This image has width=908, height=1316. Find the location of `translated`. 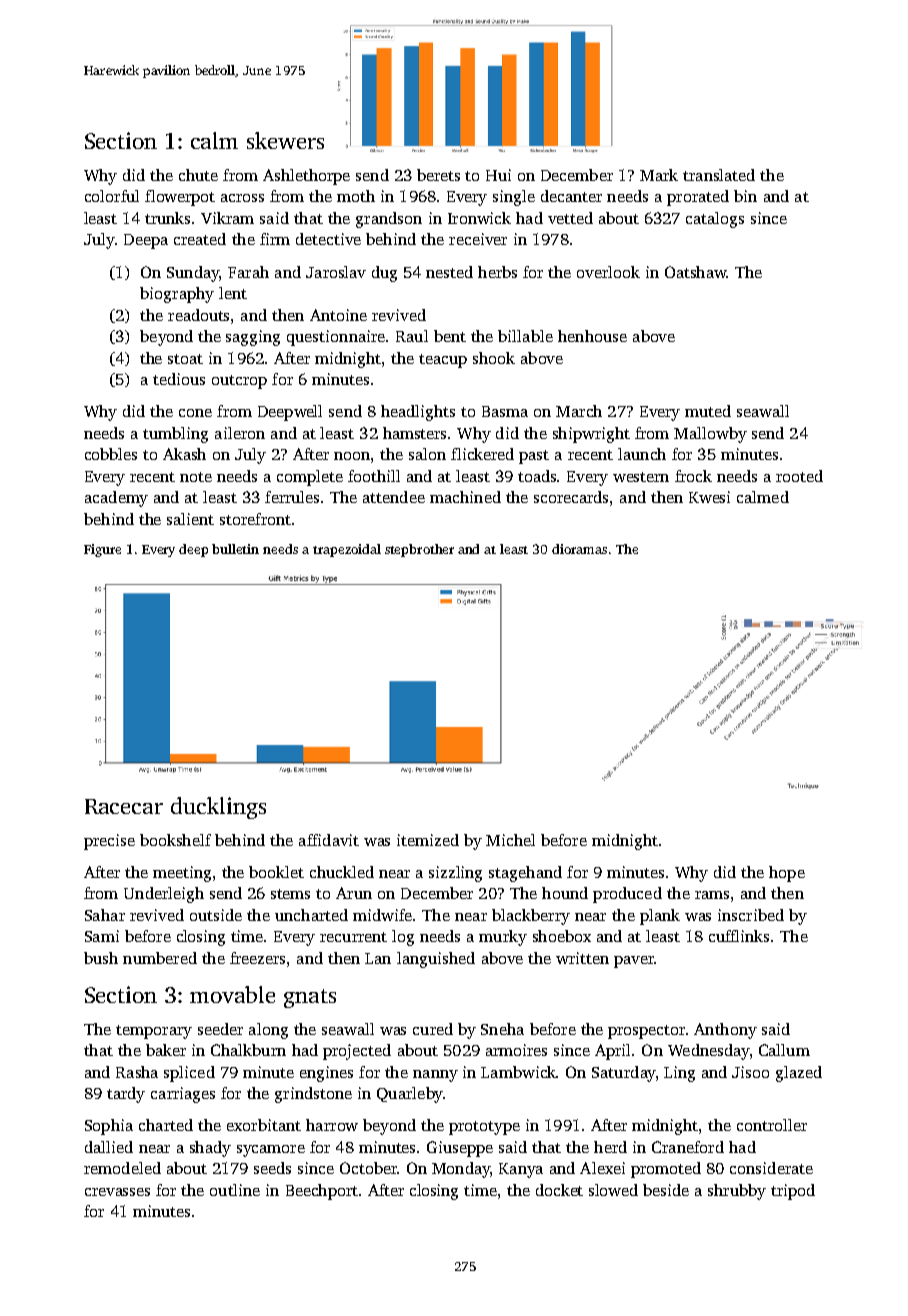

translated is located at coordinates (719, 175).
